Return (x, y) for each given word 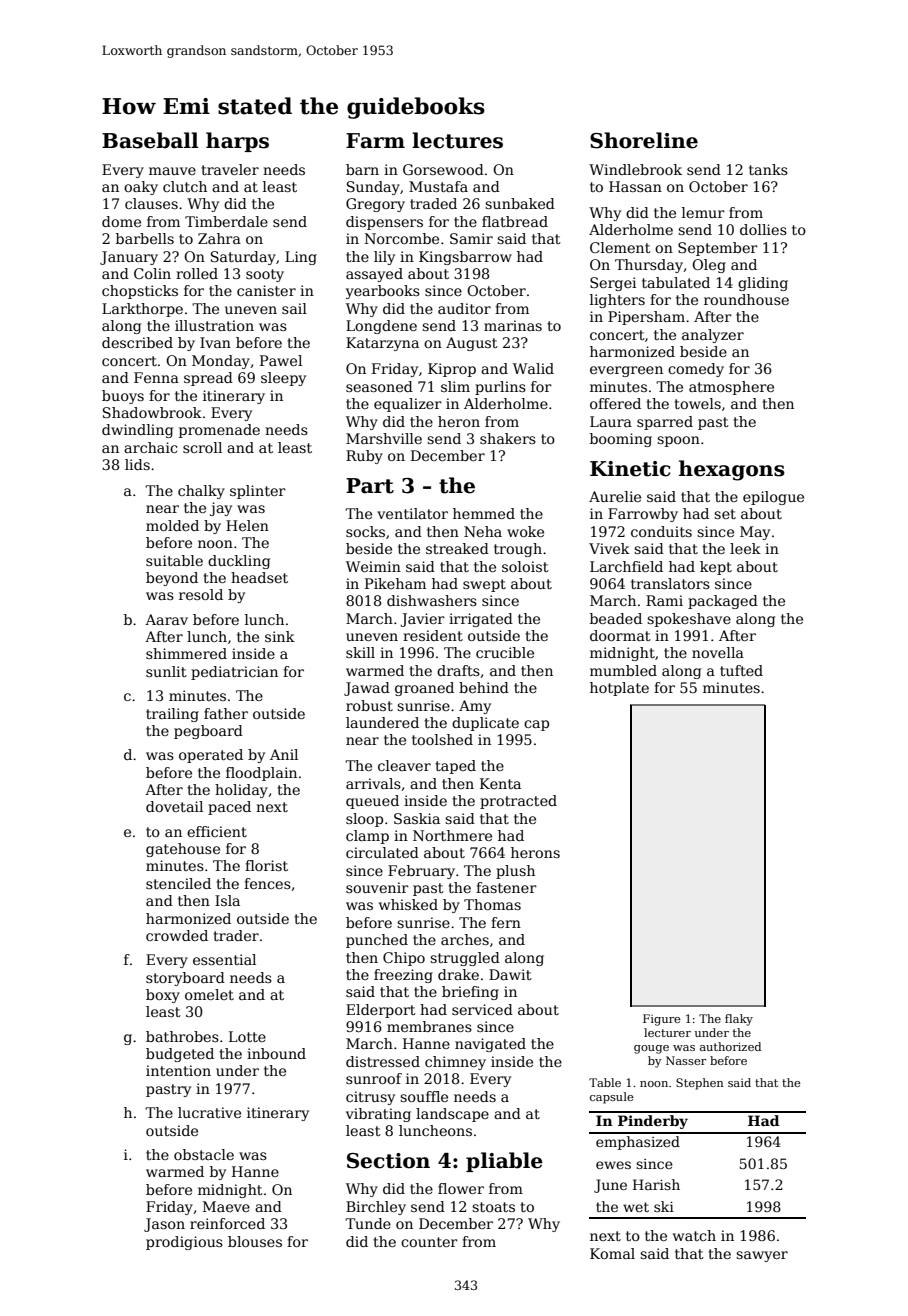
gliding (763, 284)
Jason (164, 1225)
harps (237, 142)
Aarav (166, 619)
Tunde (368, 1223)
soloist (525, 566)
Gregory (375, 205)
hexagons (732, 470)
